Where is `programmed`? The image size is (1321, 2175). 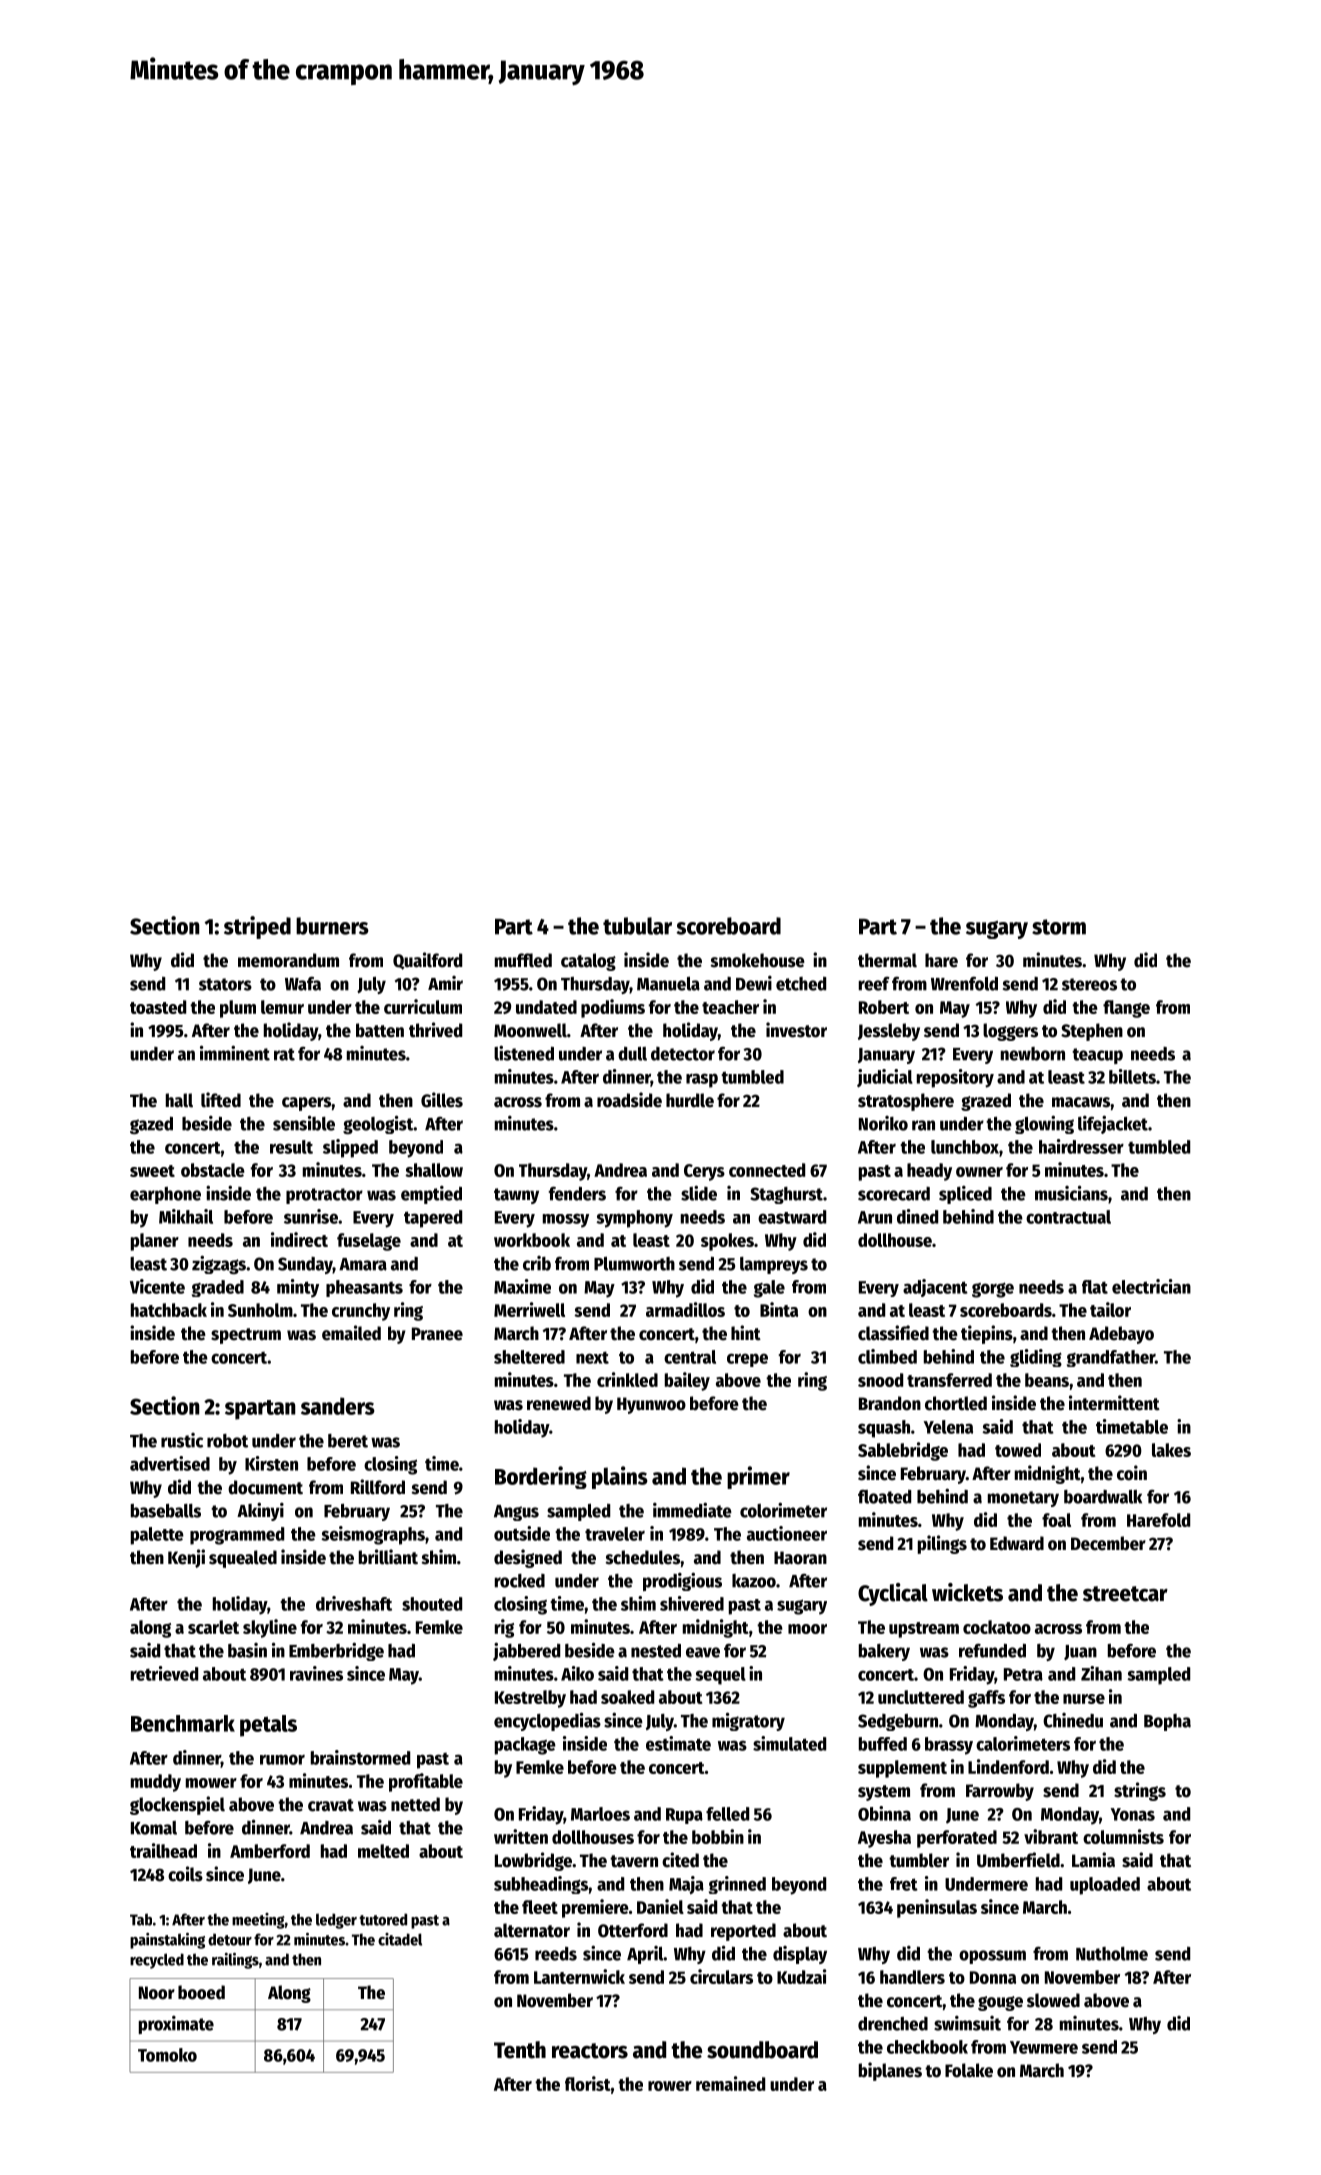 programmed is located at coordinates (237, 1536).
